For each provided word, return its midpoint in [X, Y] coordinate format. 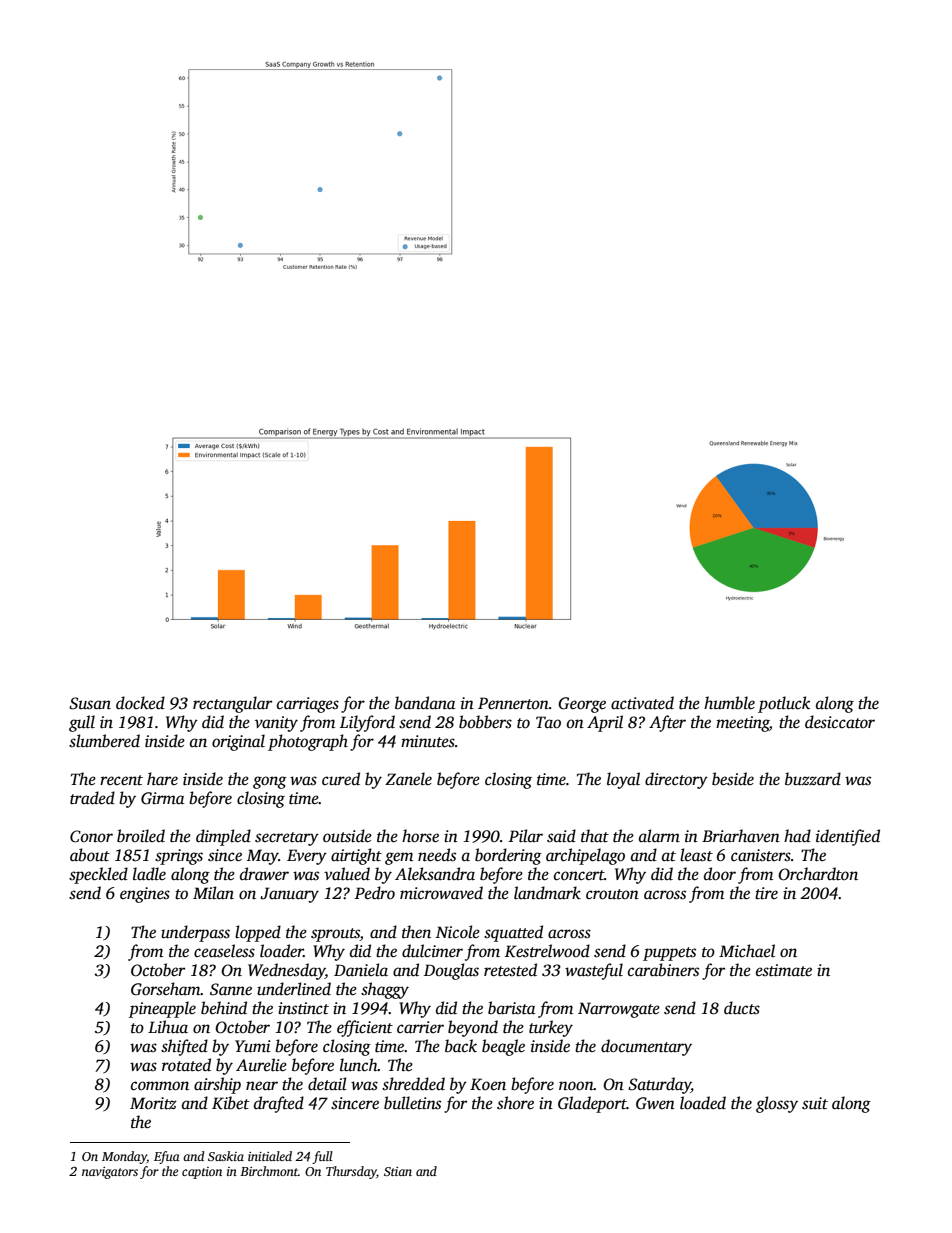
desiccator [840, 722]
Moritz [153, 1103]
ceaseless [224, 951]
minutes [428, 741]
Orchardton [818, 874]
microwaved [441, 893]
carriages [308, 705]
